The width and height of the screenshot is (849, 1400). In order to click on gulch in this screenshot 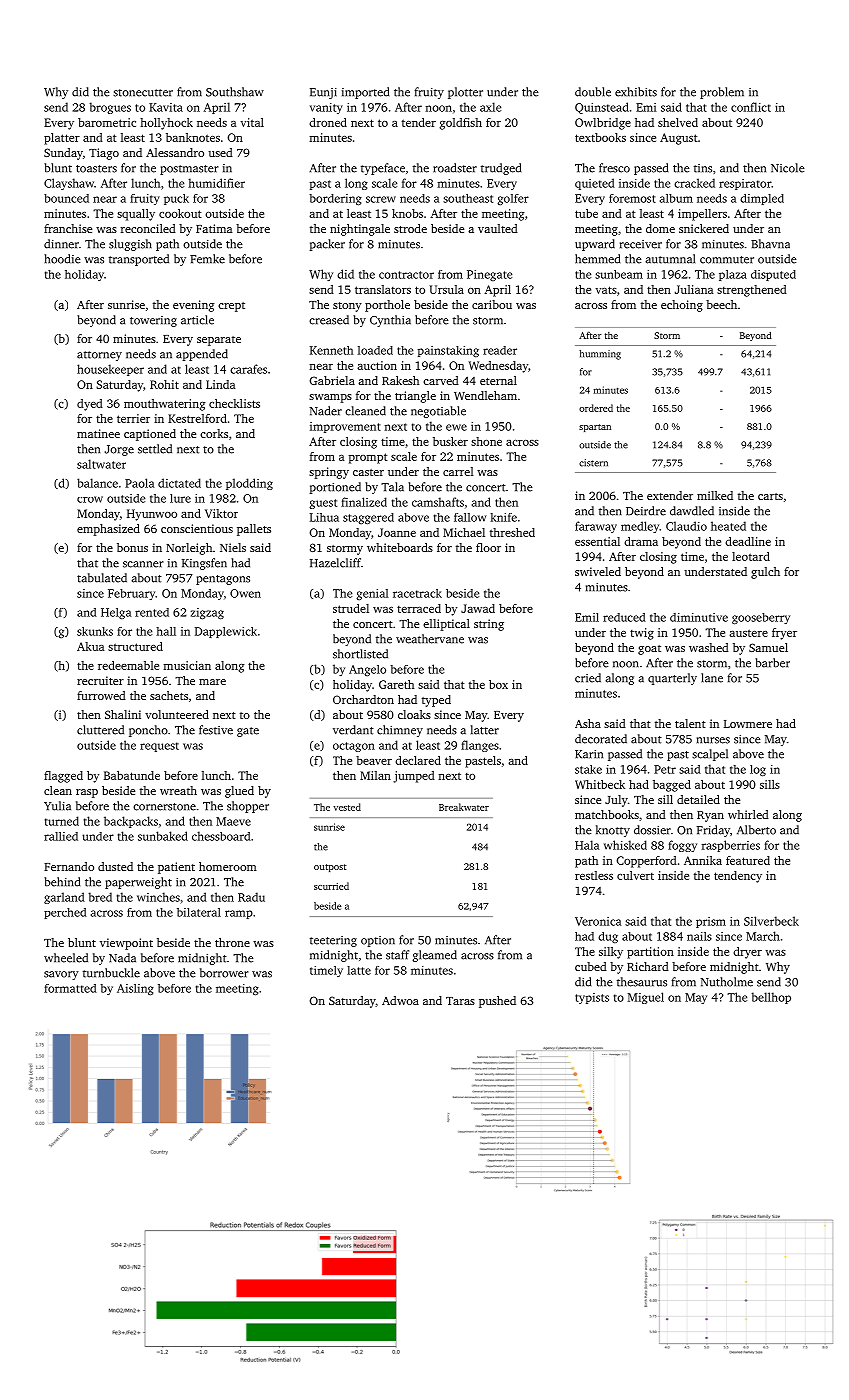, I will do `click(765, 573)`.
